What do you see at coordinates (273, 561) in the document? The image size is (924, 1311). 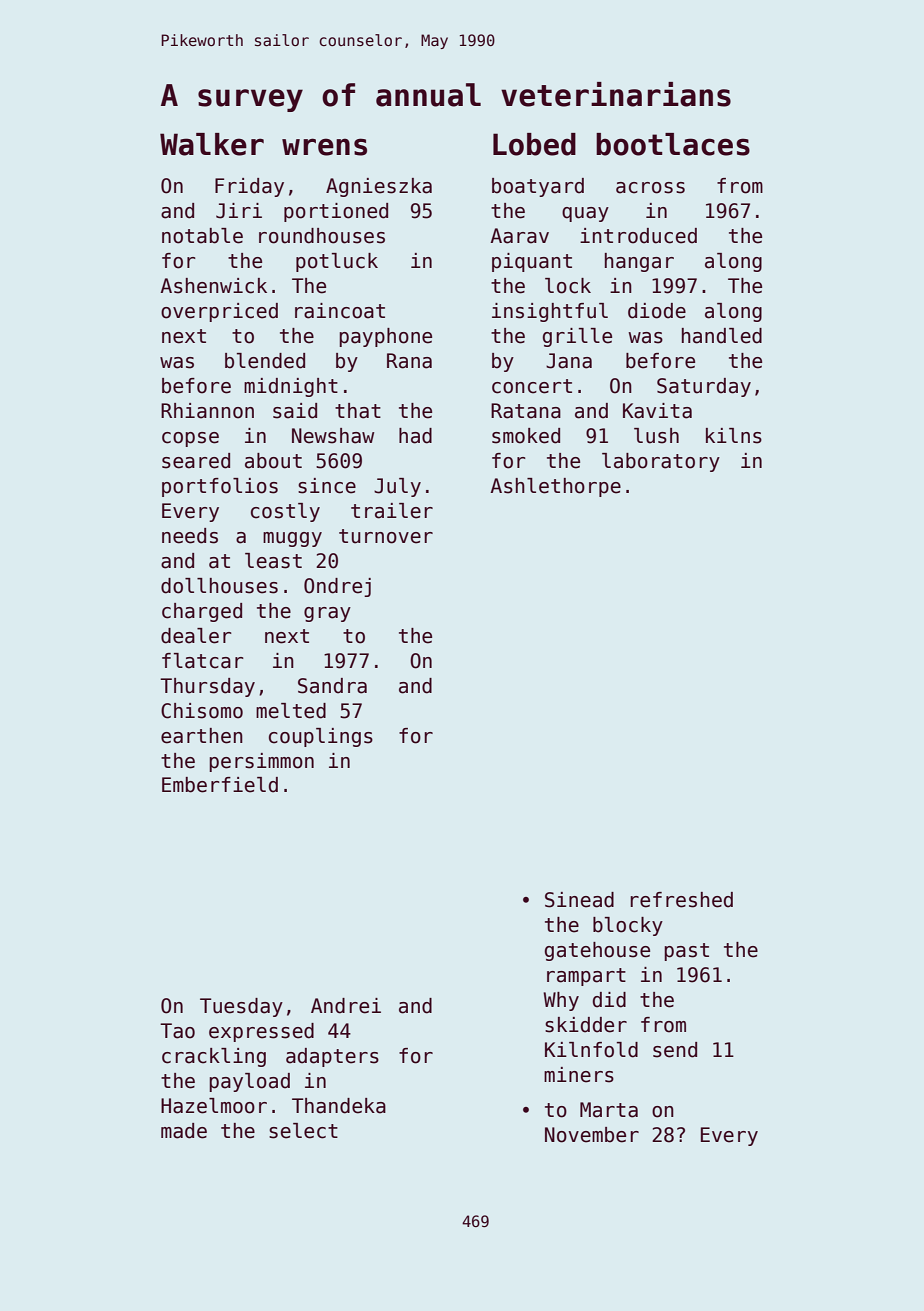 I see `least` at bounding box center [273, 561].
